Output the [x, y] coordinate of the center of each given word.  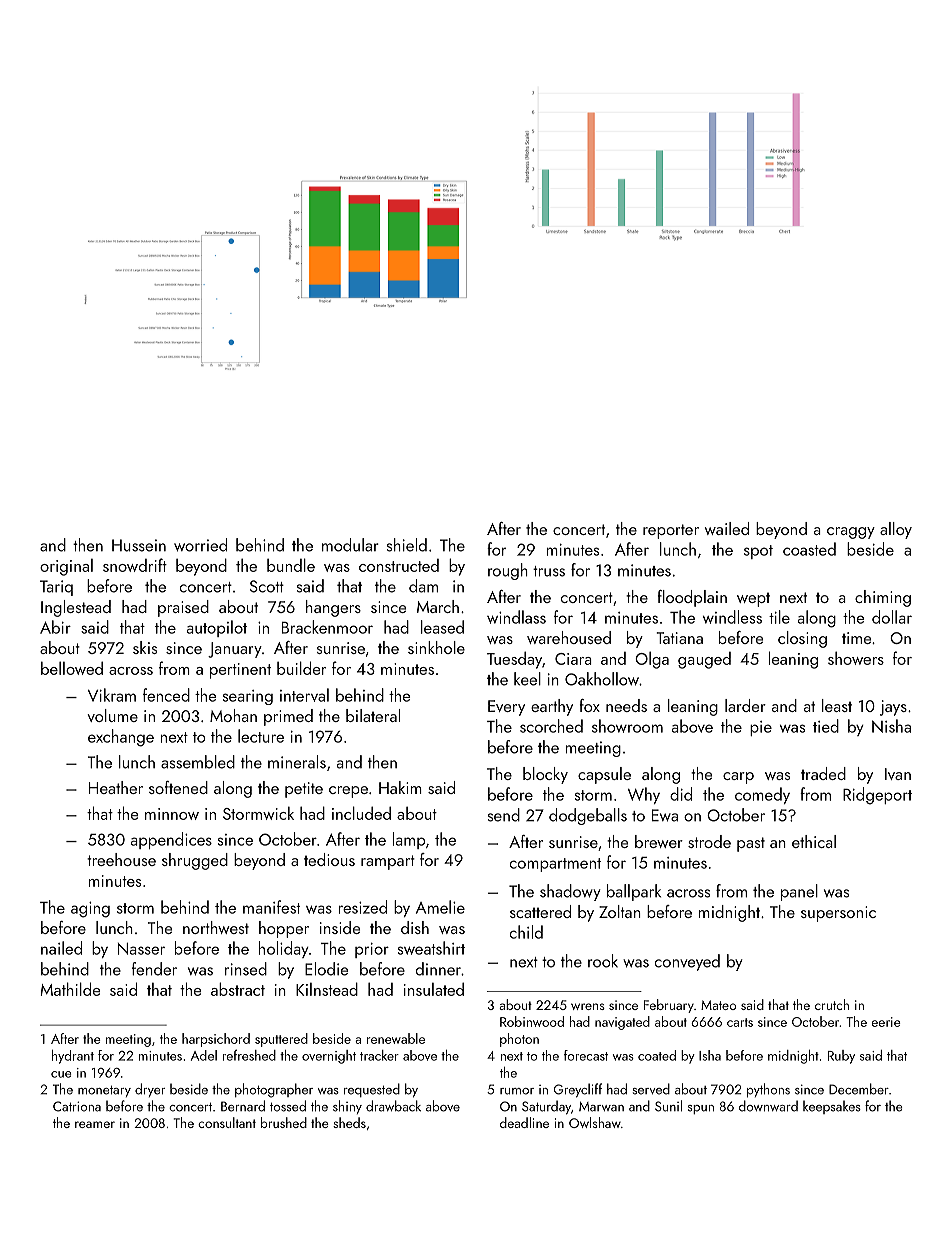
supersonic [838, 914]
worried [200, 545]
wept [753, 599]
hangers [333, 608]
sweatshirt [431, 948]
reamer [95, 1124]
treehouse [121, 859]
